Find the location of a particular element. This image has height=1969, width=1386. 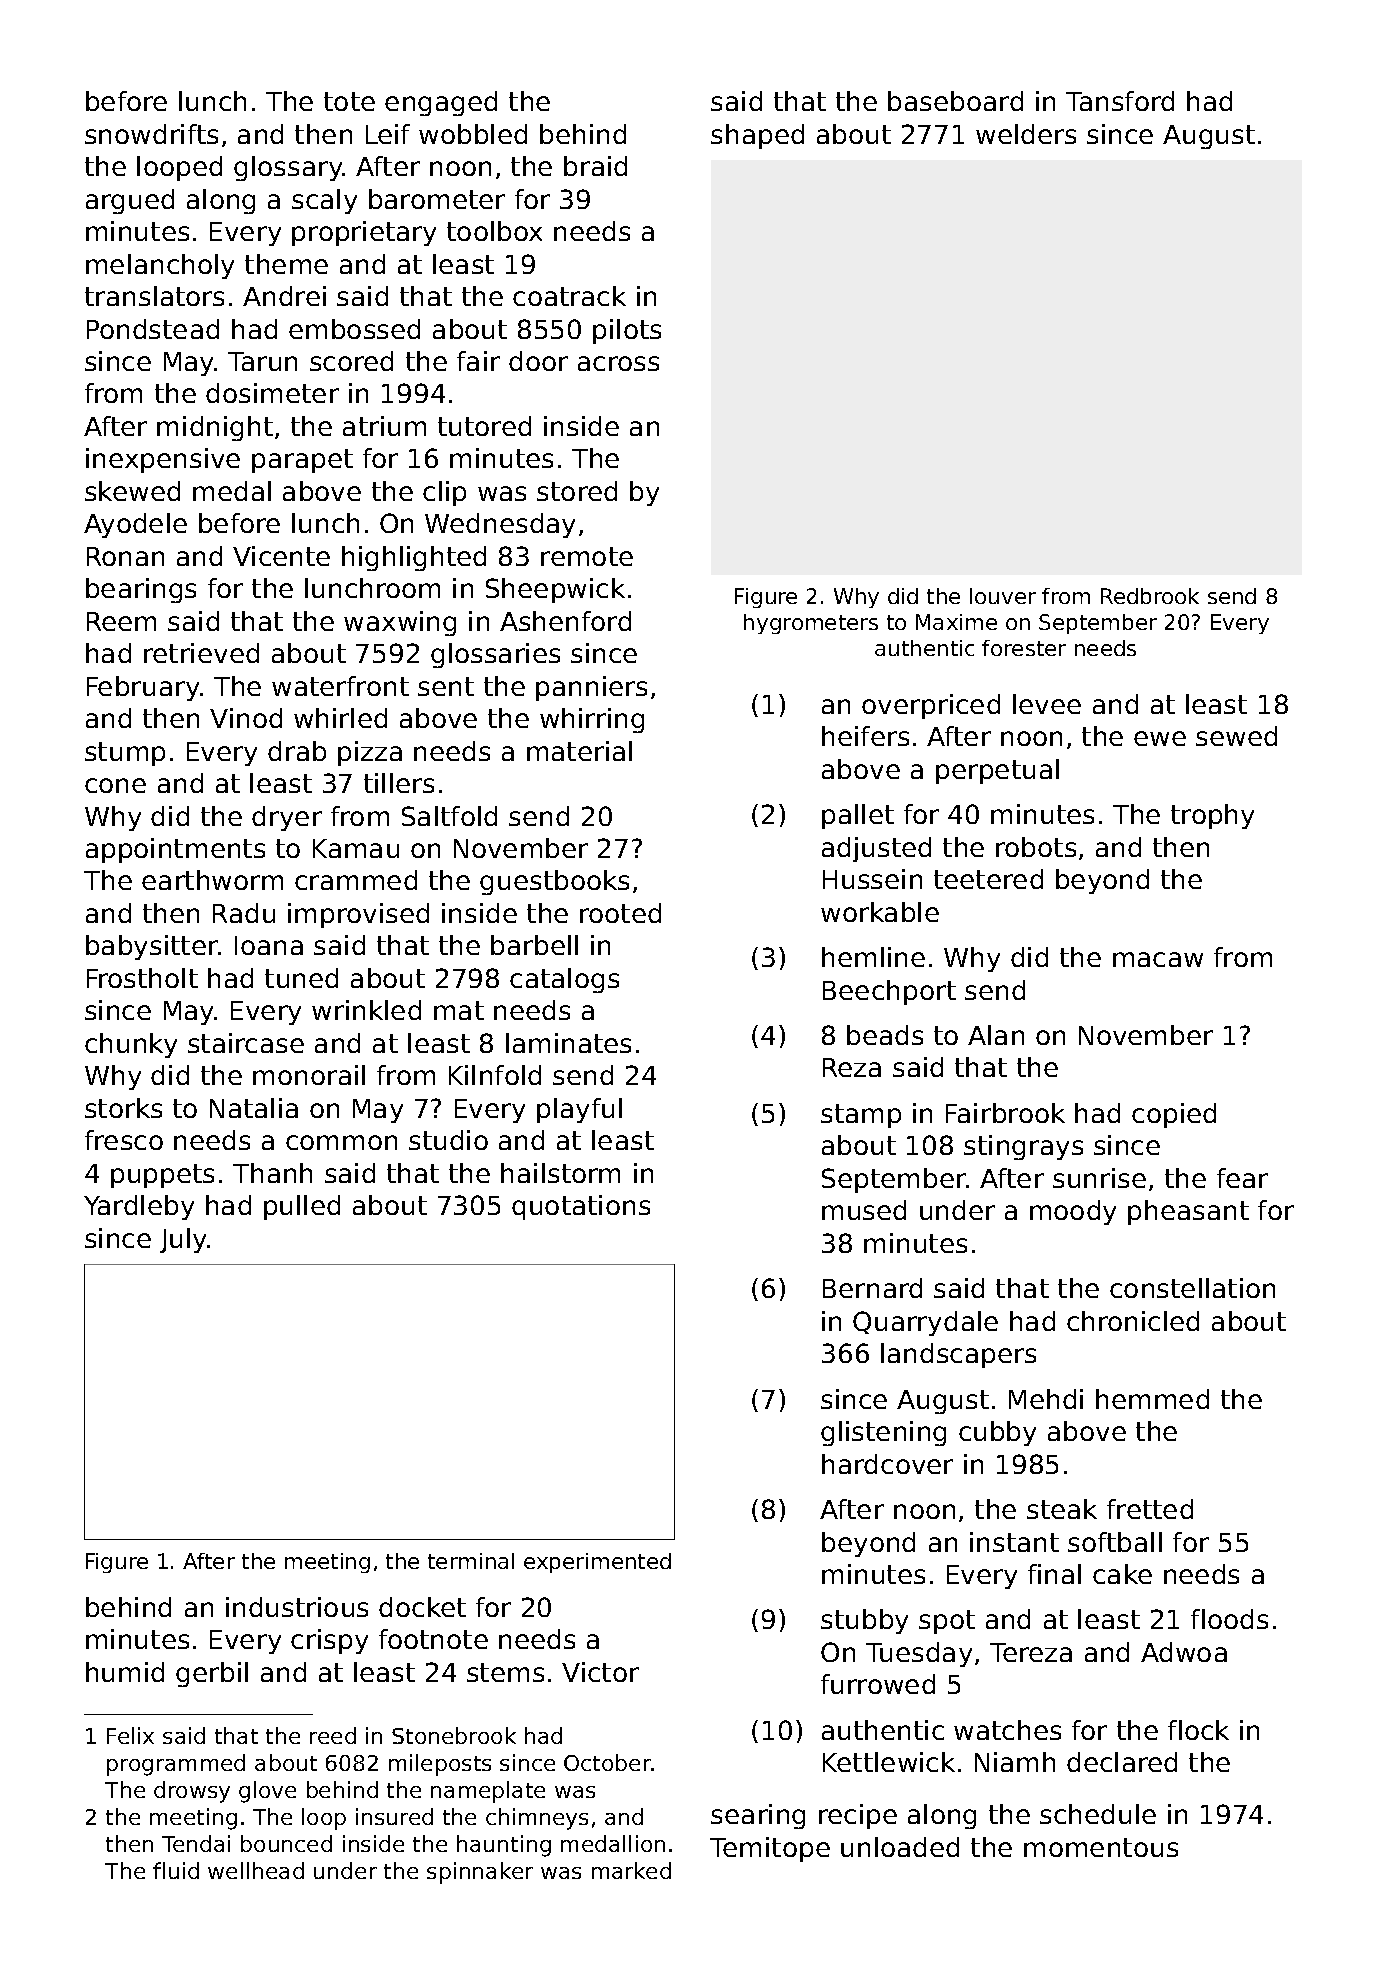

momentous is located at coordinates (1101, 1847).
